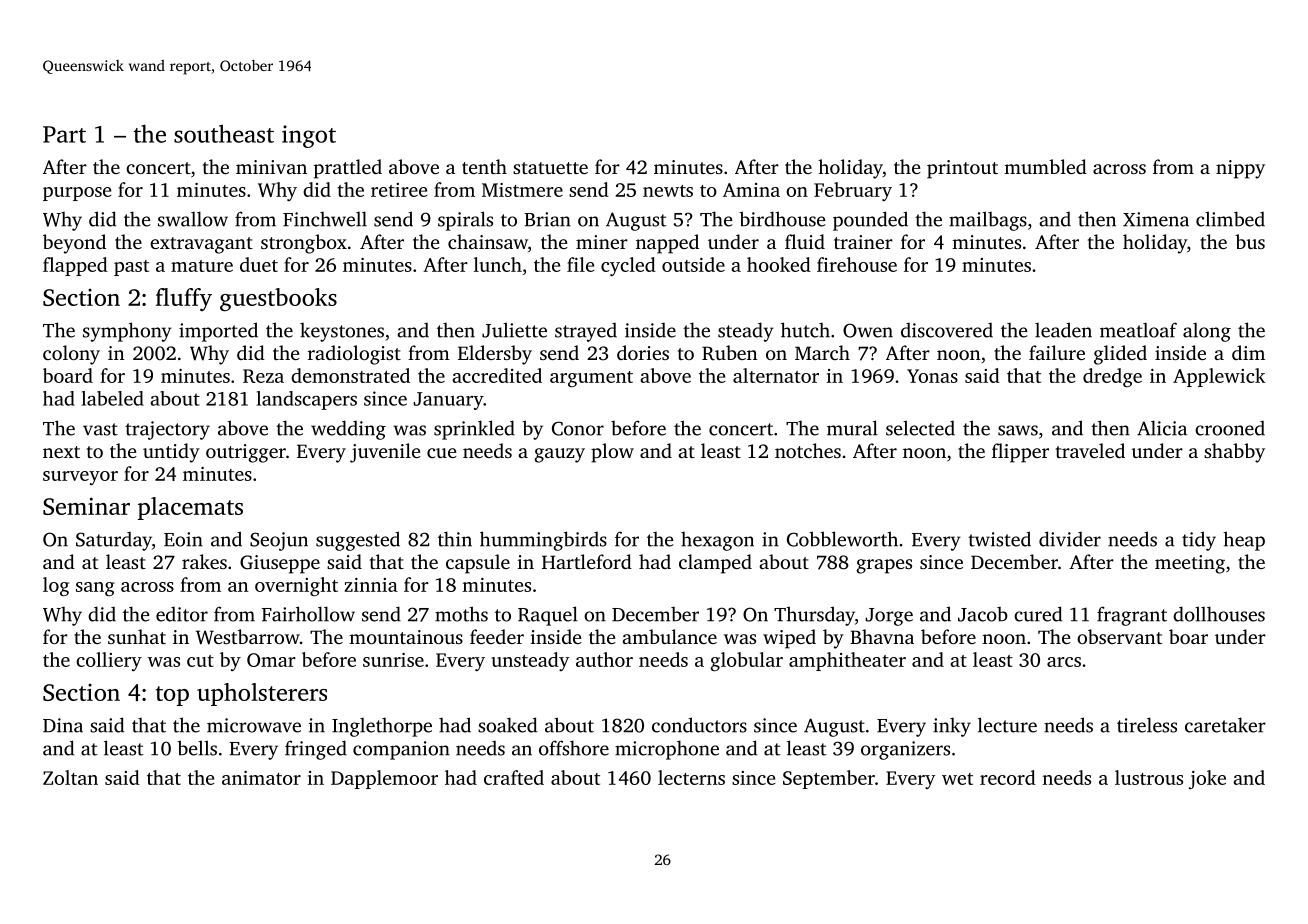 The width and height of the page is (1308, 924). I want to click on Zoltan, so click(70, 777).
